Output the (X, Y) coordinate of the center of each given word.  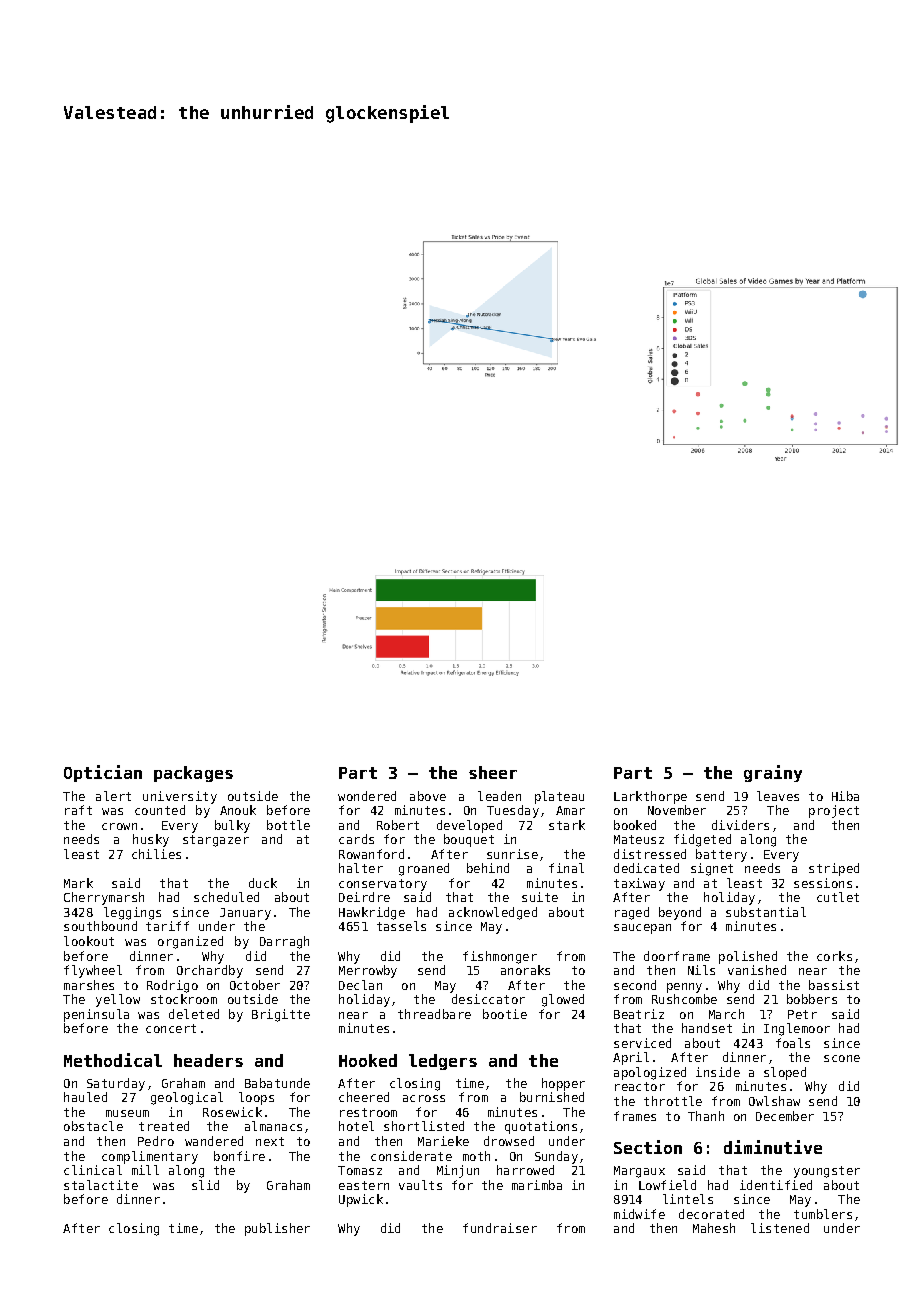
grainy (773, 773)
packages (193, 774)
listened (780, 1228)
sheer (493, 772)
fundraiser (500, 1228)
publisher (277, 1229)
